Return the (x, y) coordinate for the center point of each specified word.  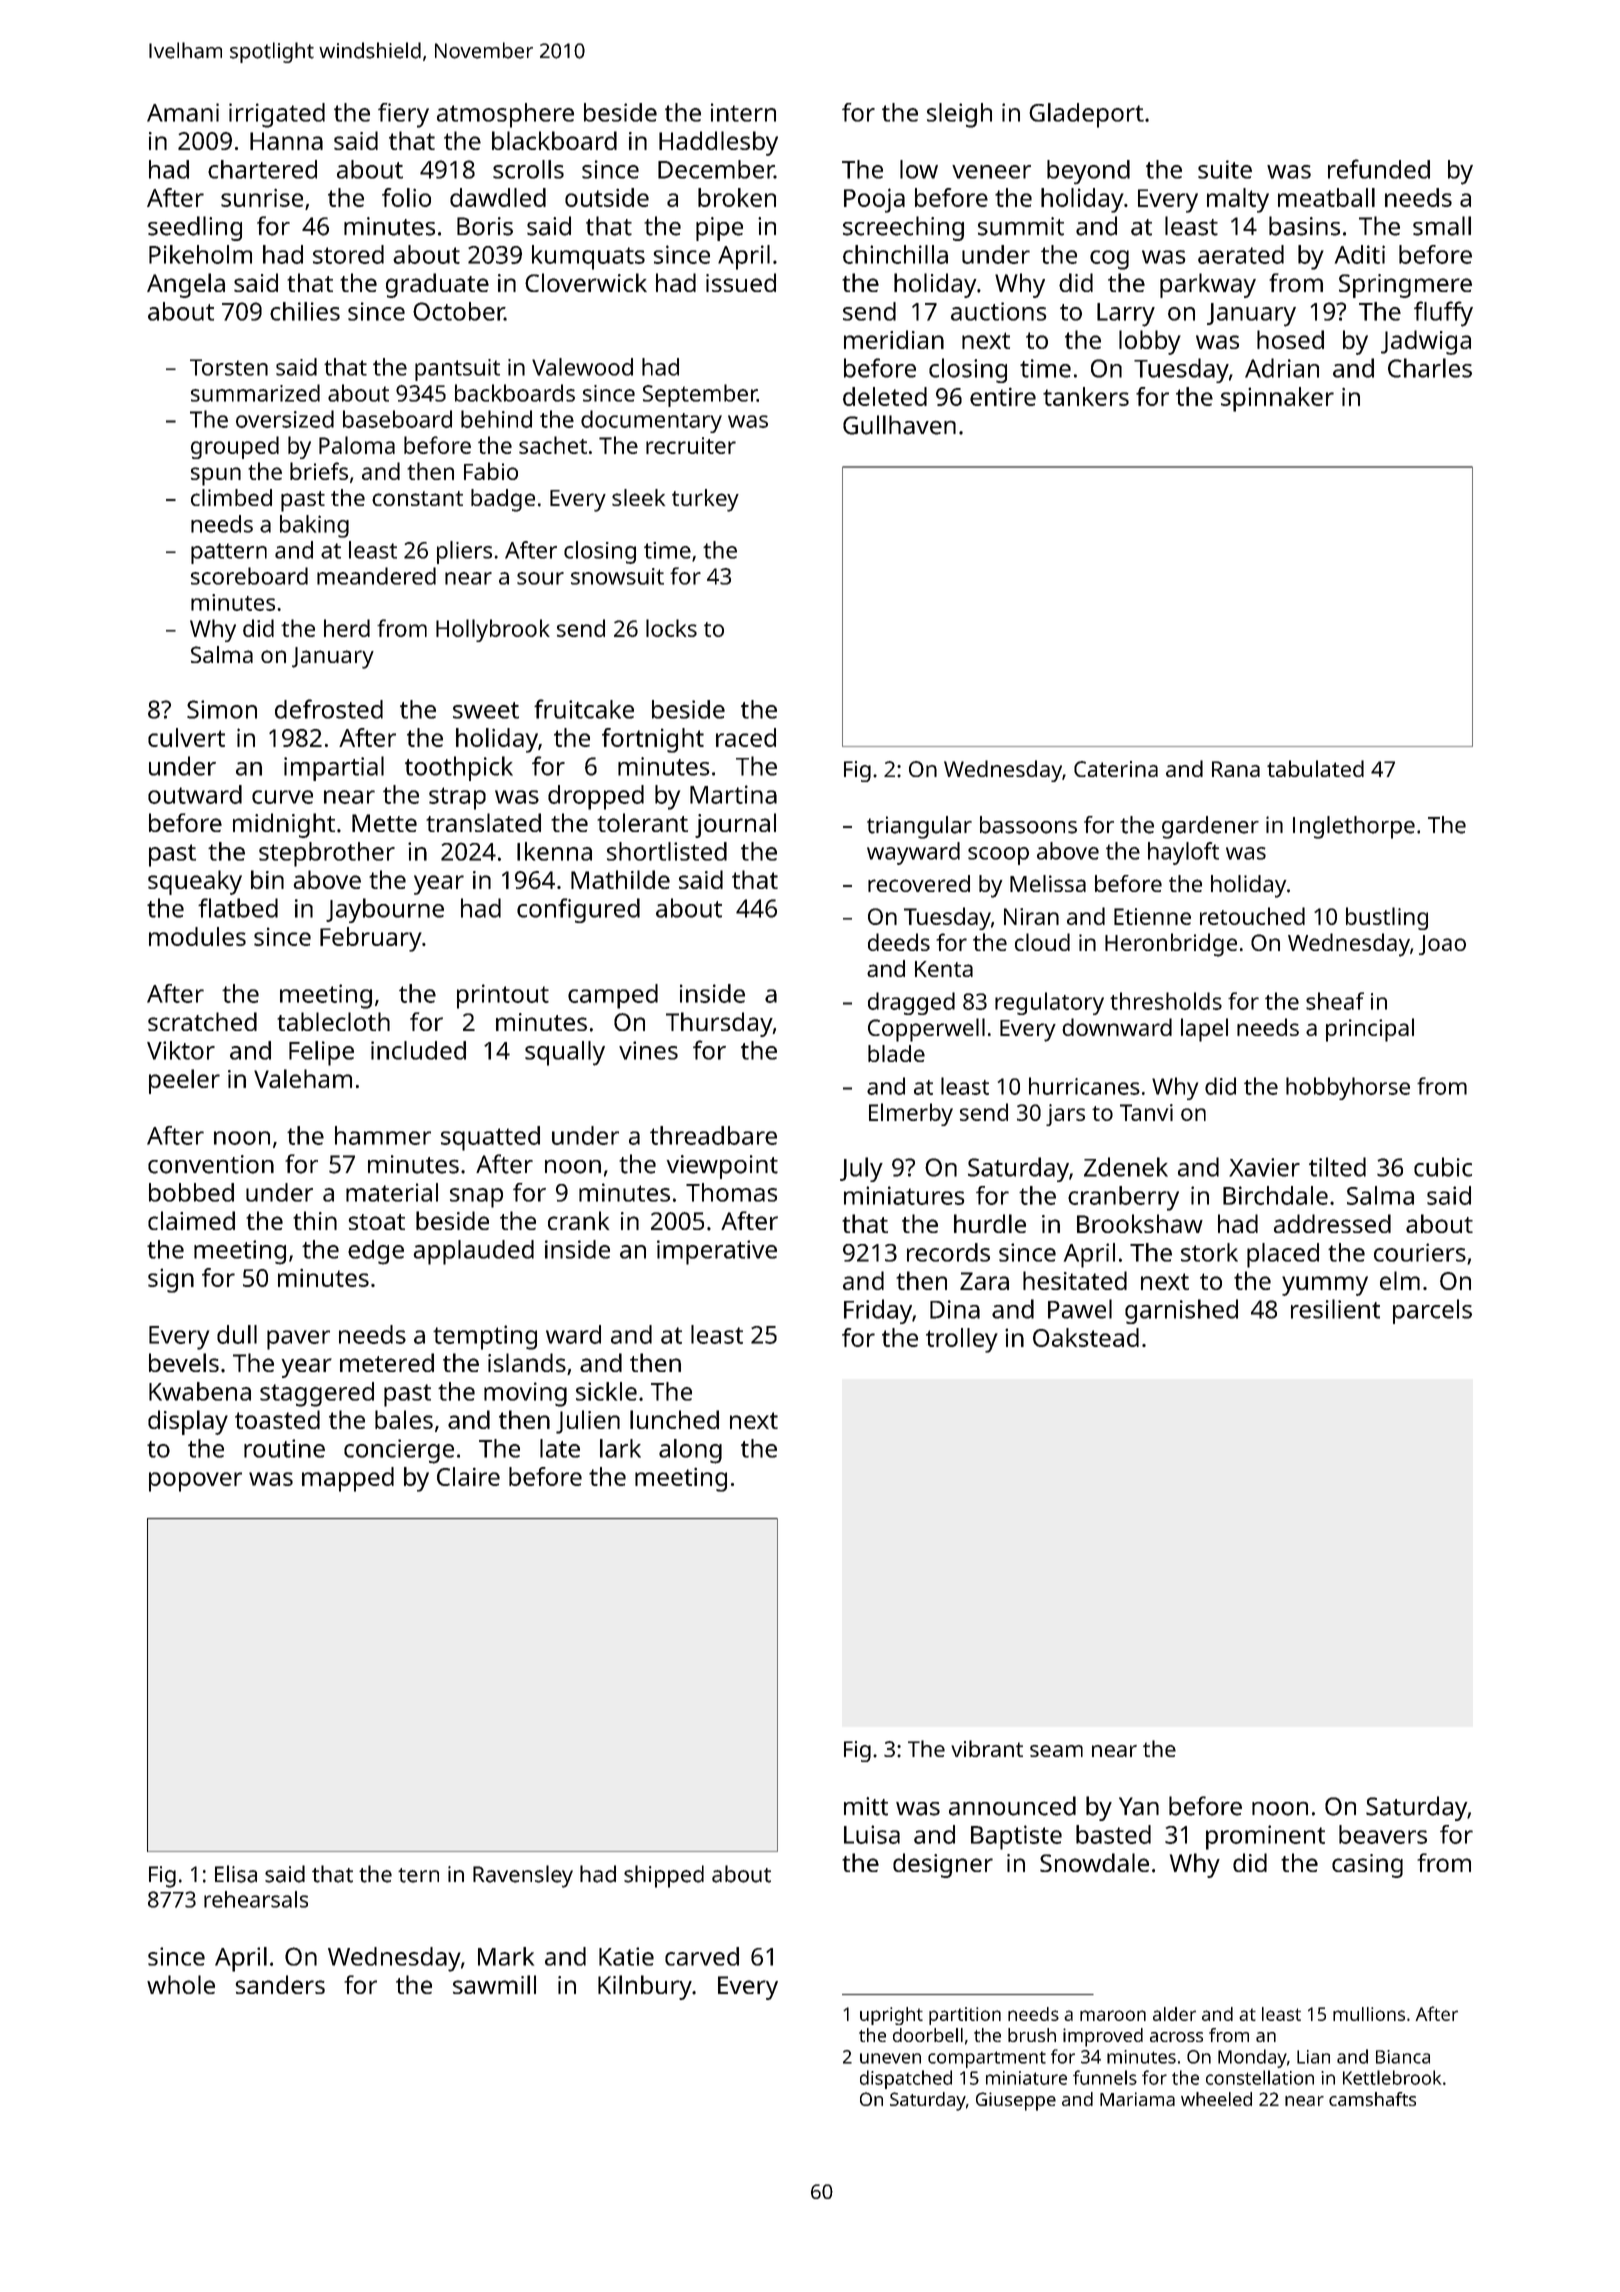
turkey (705, 500)
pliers (464, 552)
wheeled (1216, 2099)
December (716, 169)
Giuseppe (1016, 2101)
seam (1056, 1751)
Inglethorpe (1354, 827)
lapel (1204, 1030)
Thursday (719, 1024)
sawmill (494, 1984)
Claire (468, 1476)
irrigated (277, 115)
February (371, 939)
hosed (1290, 339)
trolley (962, 1340)
